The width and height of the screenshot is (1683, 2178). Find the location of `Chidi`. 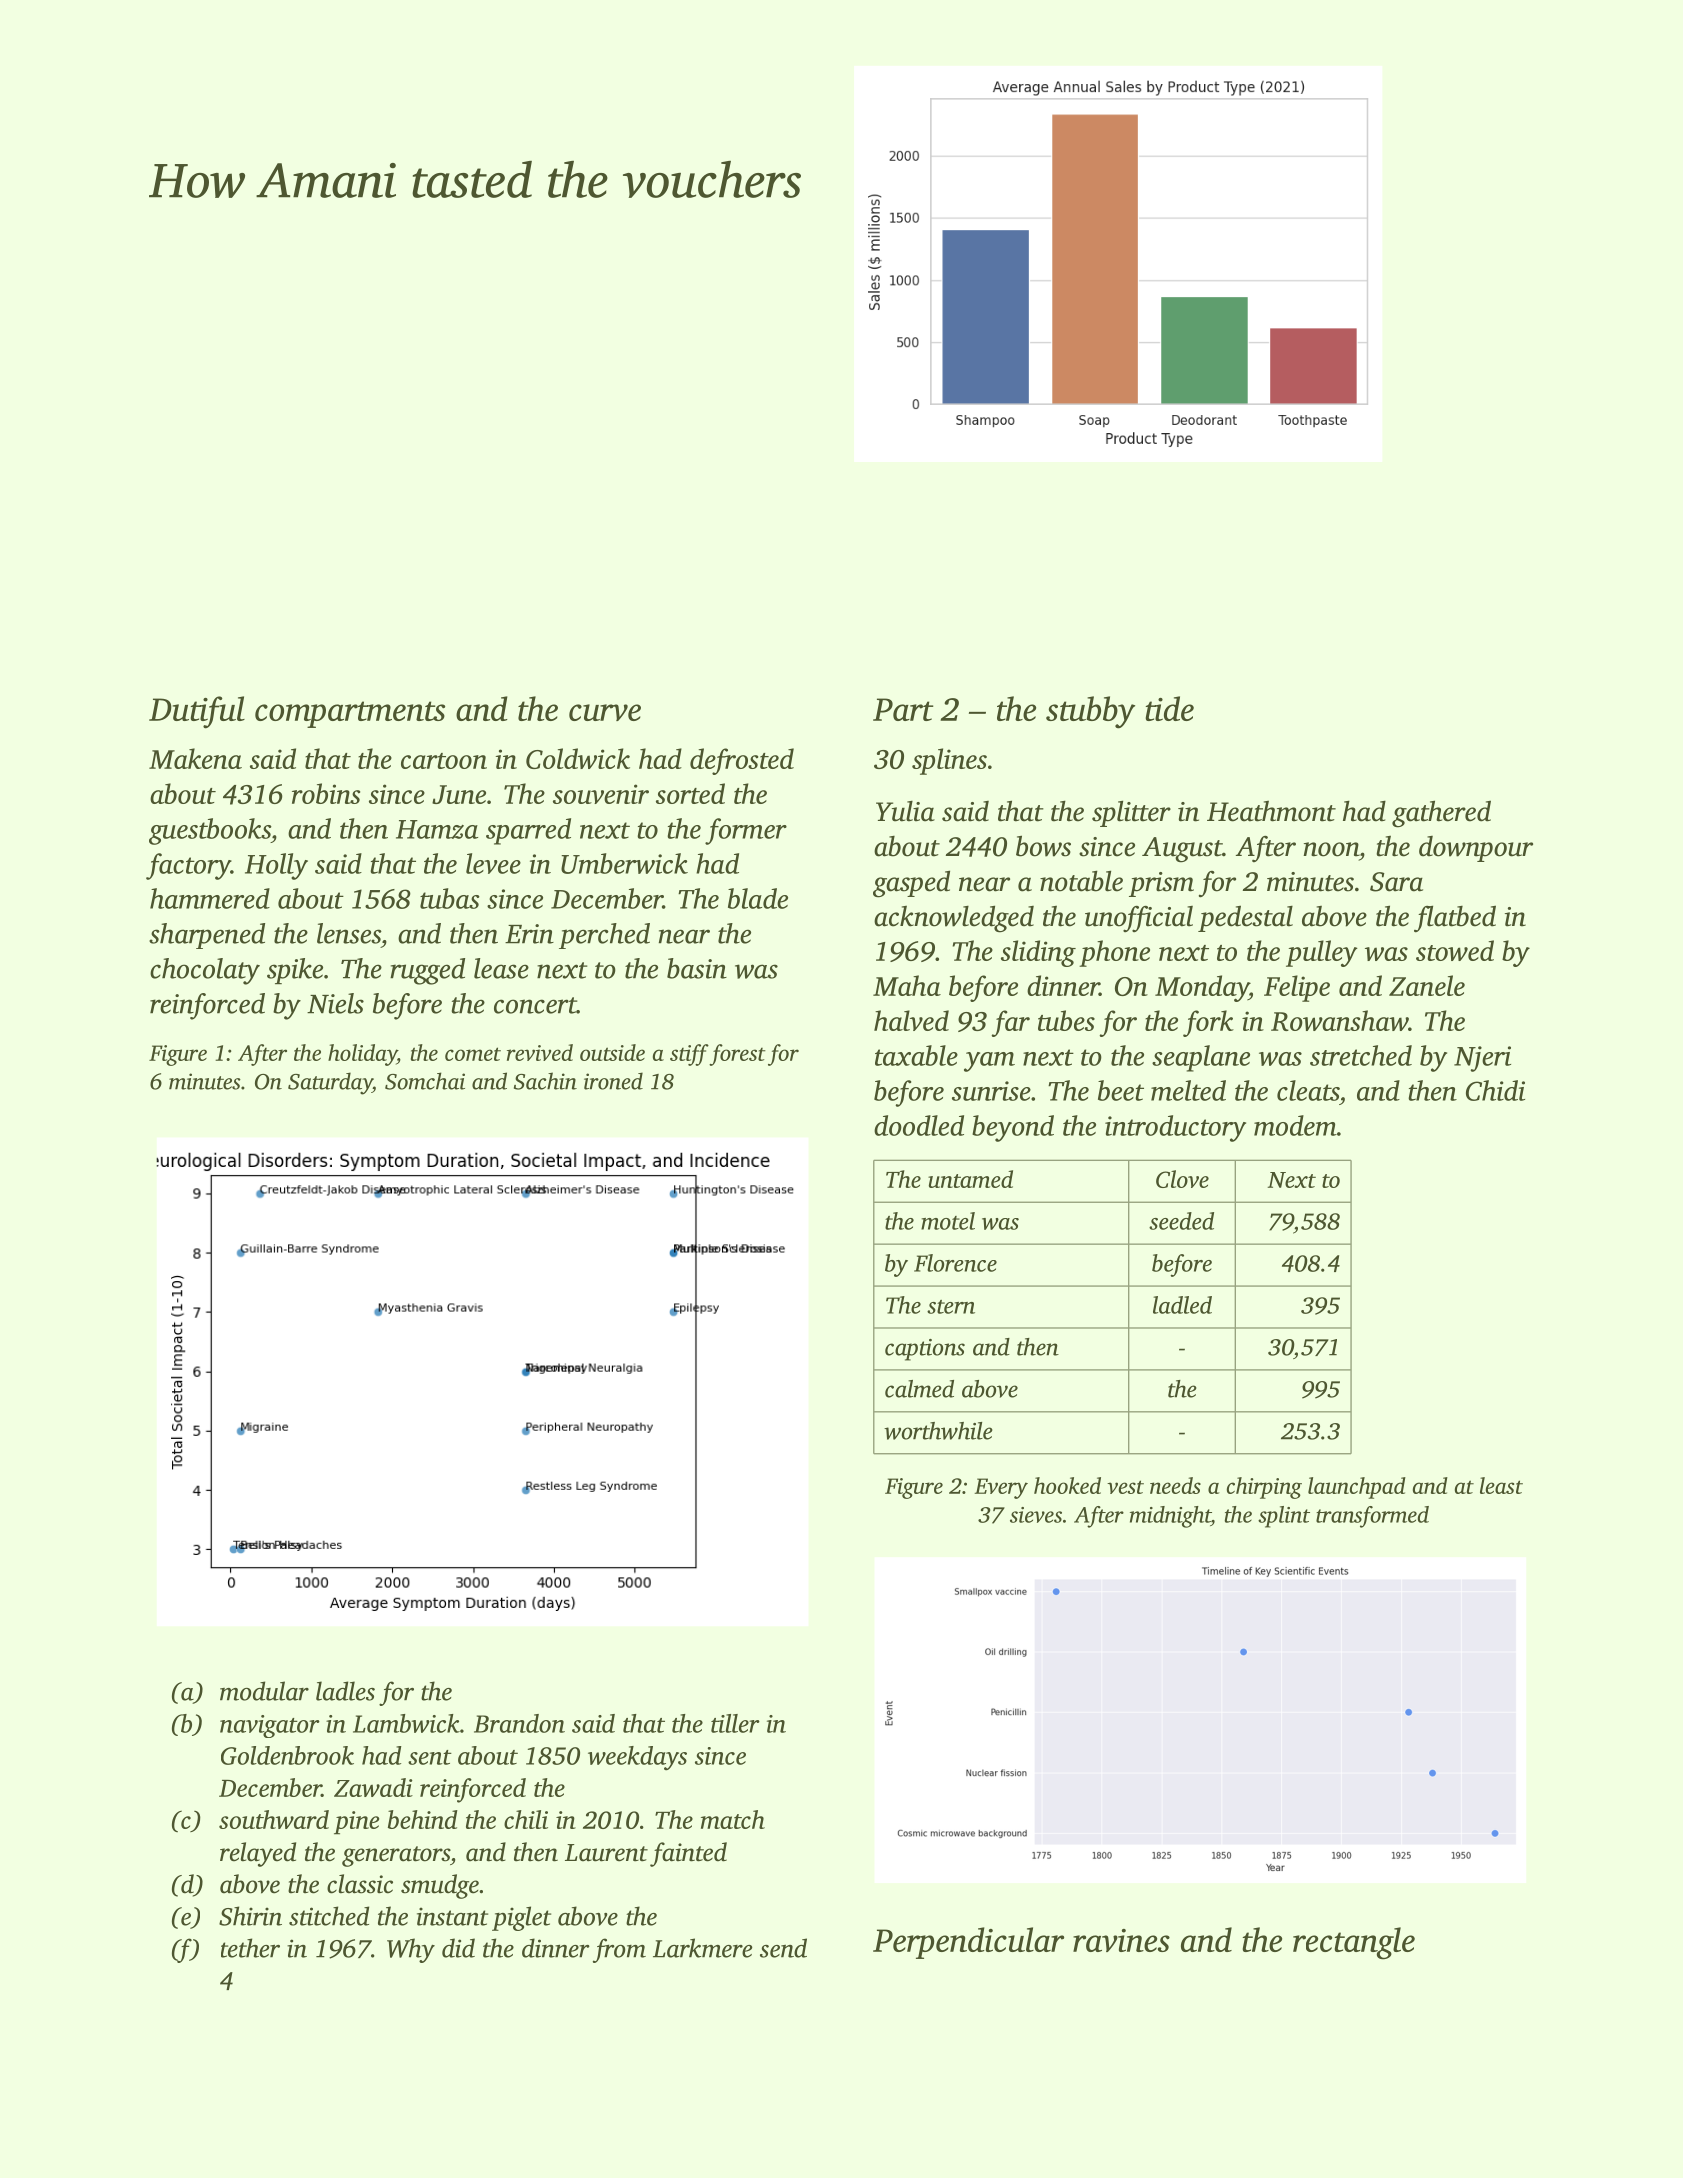

Chidi is located at coordinates (1495, 1090).
